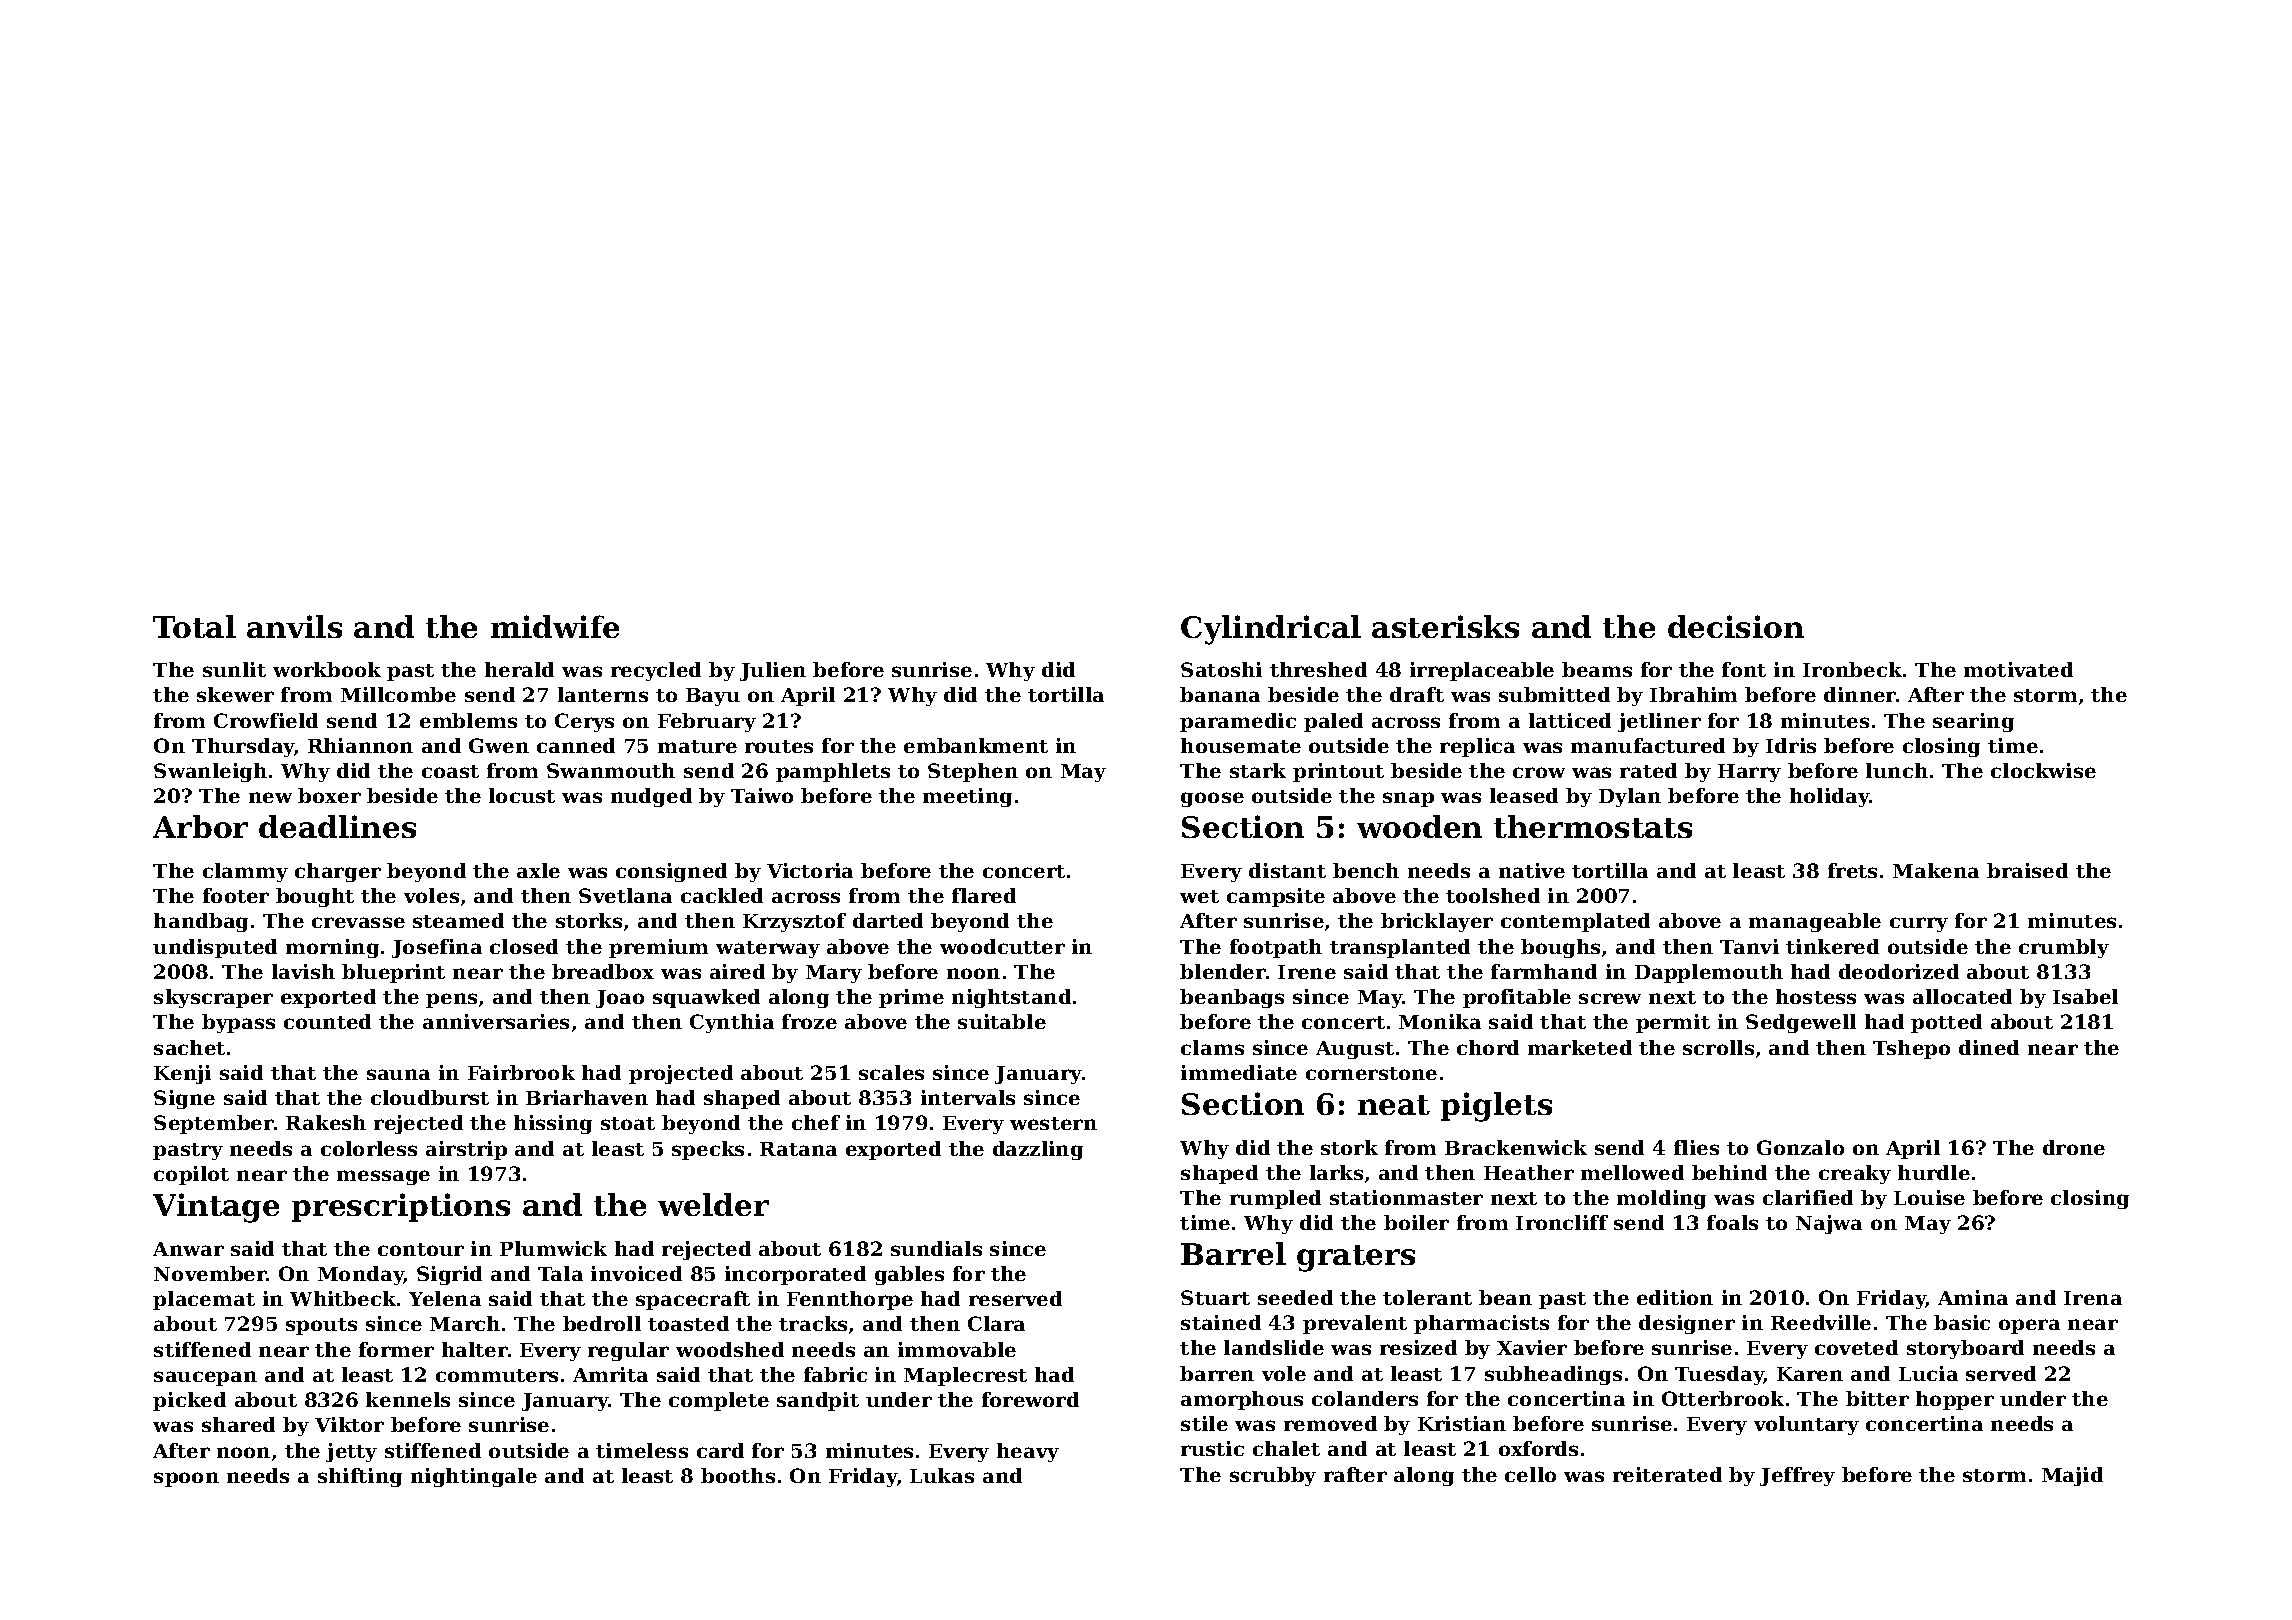  I want to click on embankment, so click(976, 745).
